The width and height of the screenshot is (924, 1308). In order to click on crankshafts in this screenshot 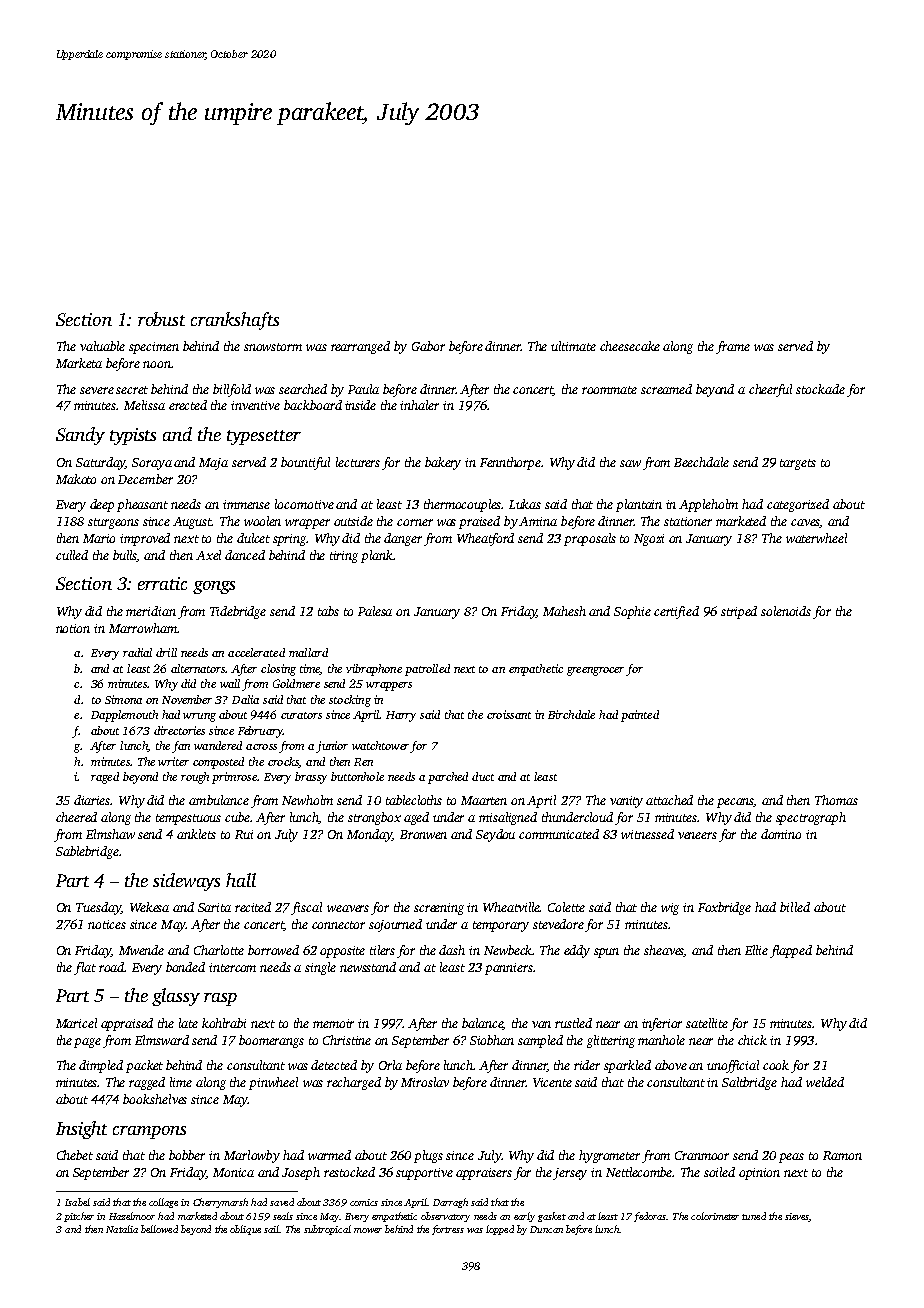, I will do `click(235, 321)`.
